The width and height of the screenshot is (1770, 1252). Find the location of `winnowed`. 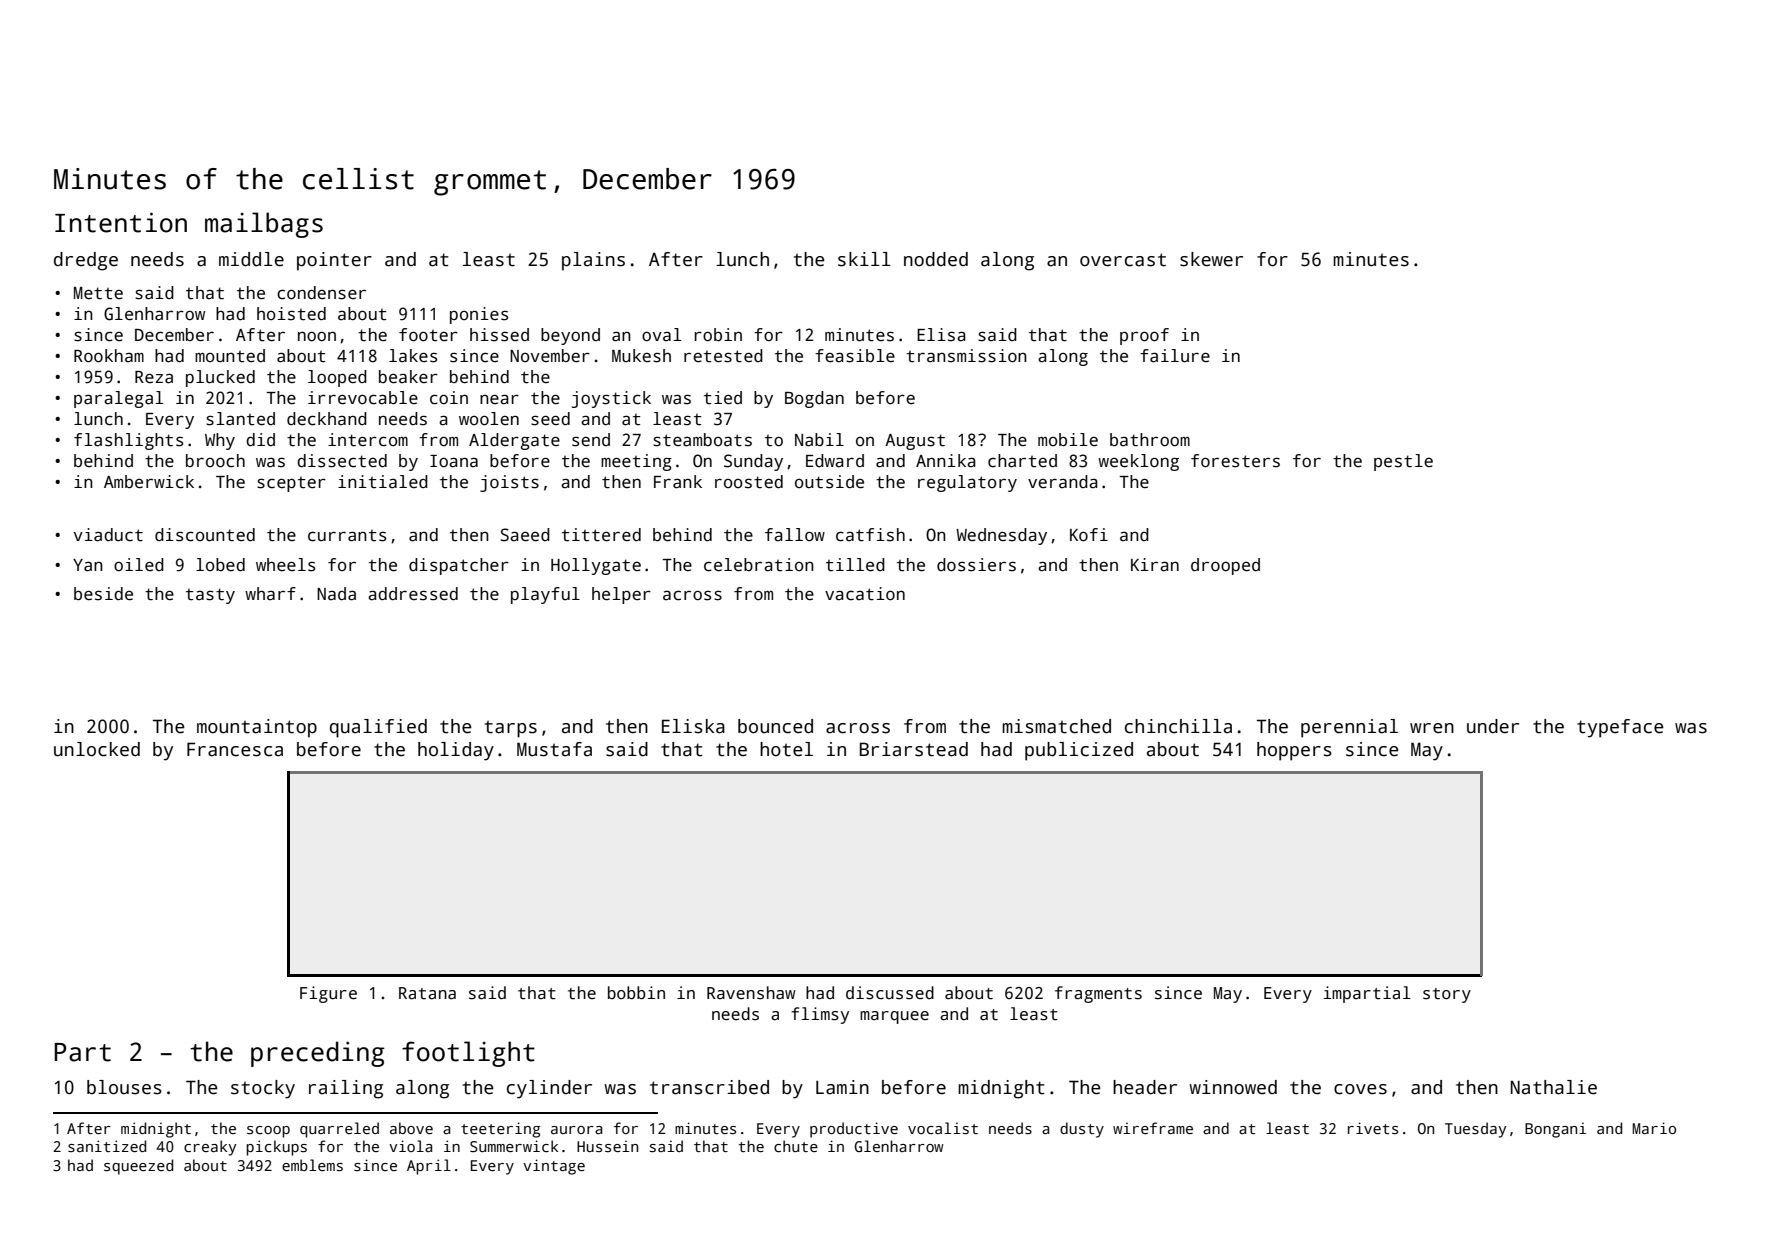

winnowed is located at coordinates (1233, 1087).
